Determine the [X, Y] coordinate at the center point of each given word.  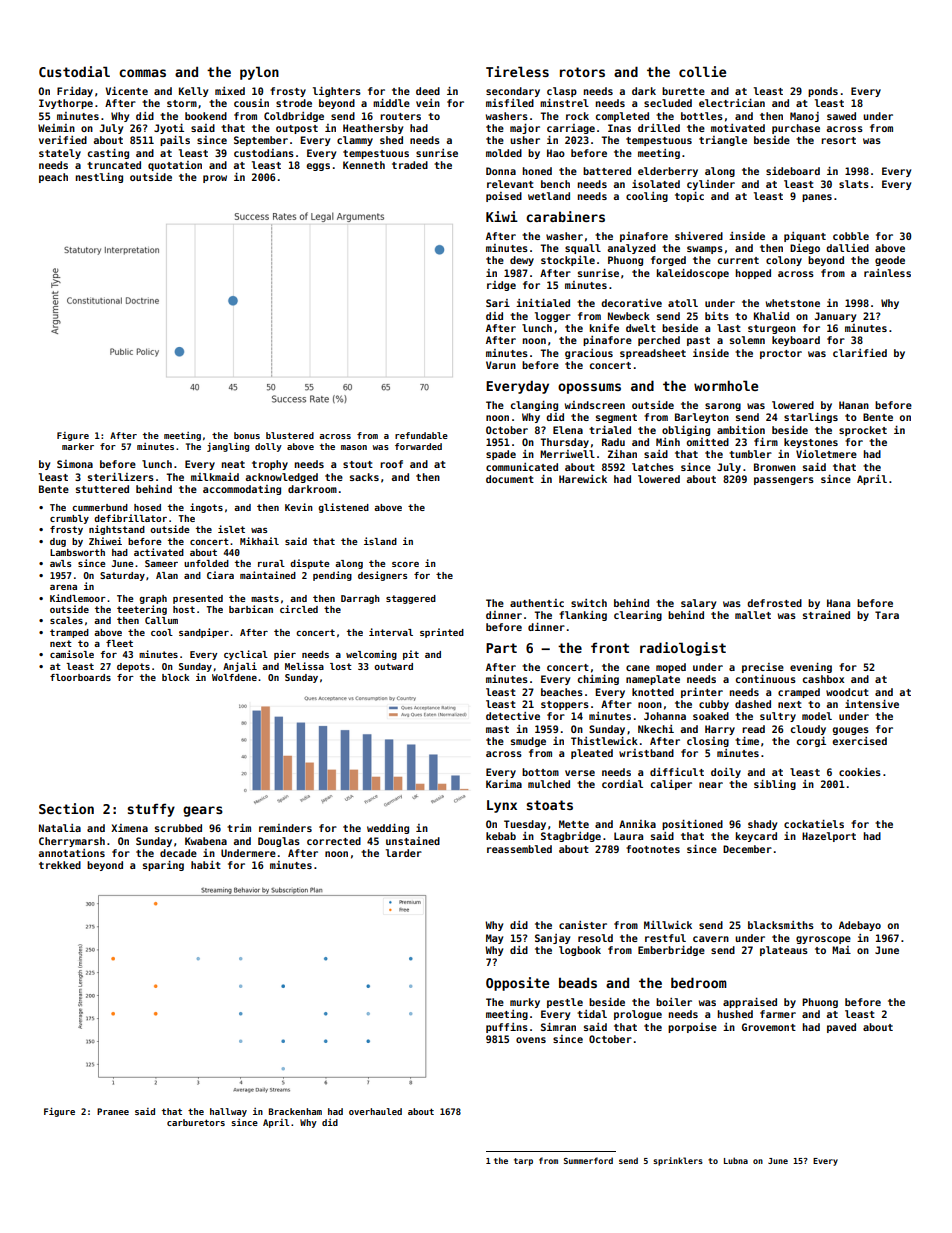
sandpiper [204, 633]
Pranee [113, 1111]
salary [698, 604]
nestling [99, 178]
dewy [522, 261]
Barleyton [702, 418]
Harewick [583, 479]
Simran [558, 1027]
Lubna [736, 1160]
